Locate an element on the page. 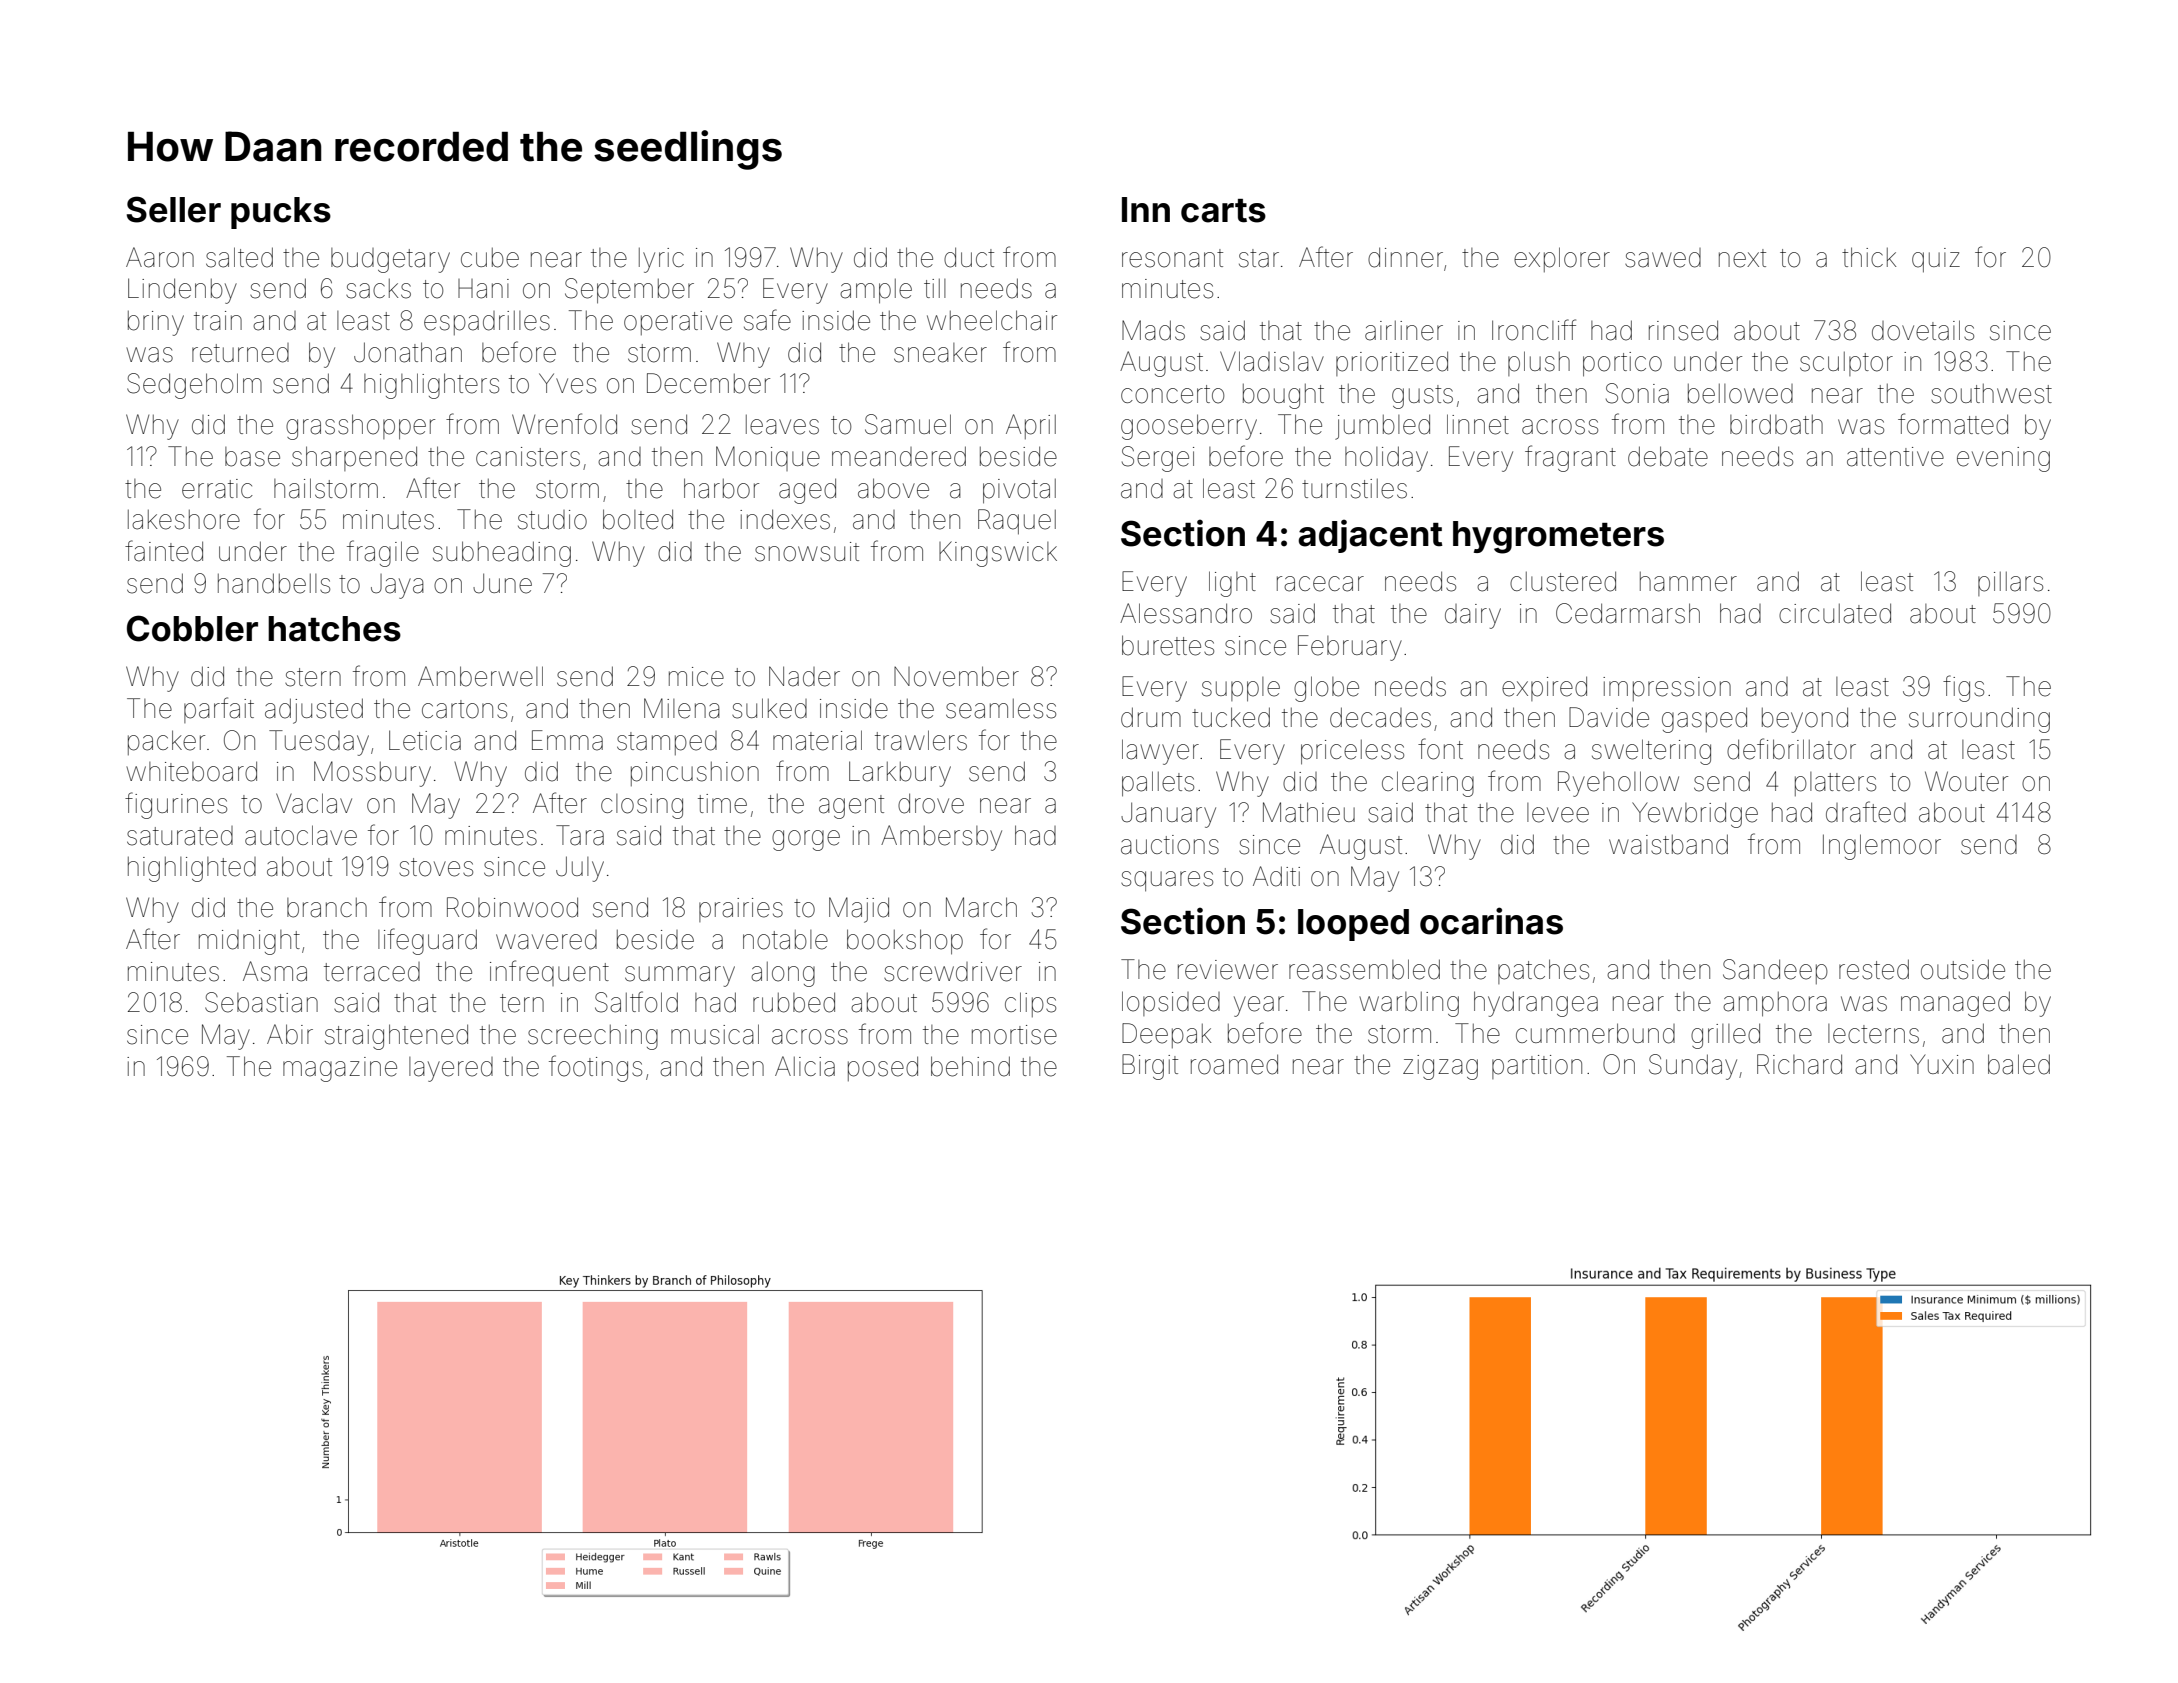  waistband is located at coordinates (1668, 844).
